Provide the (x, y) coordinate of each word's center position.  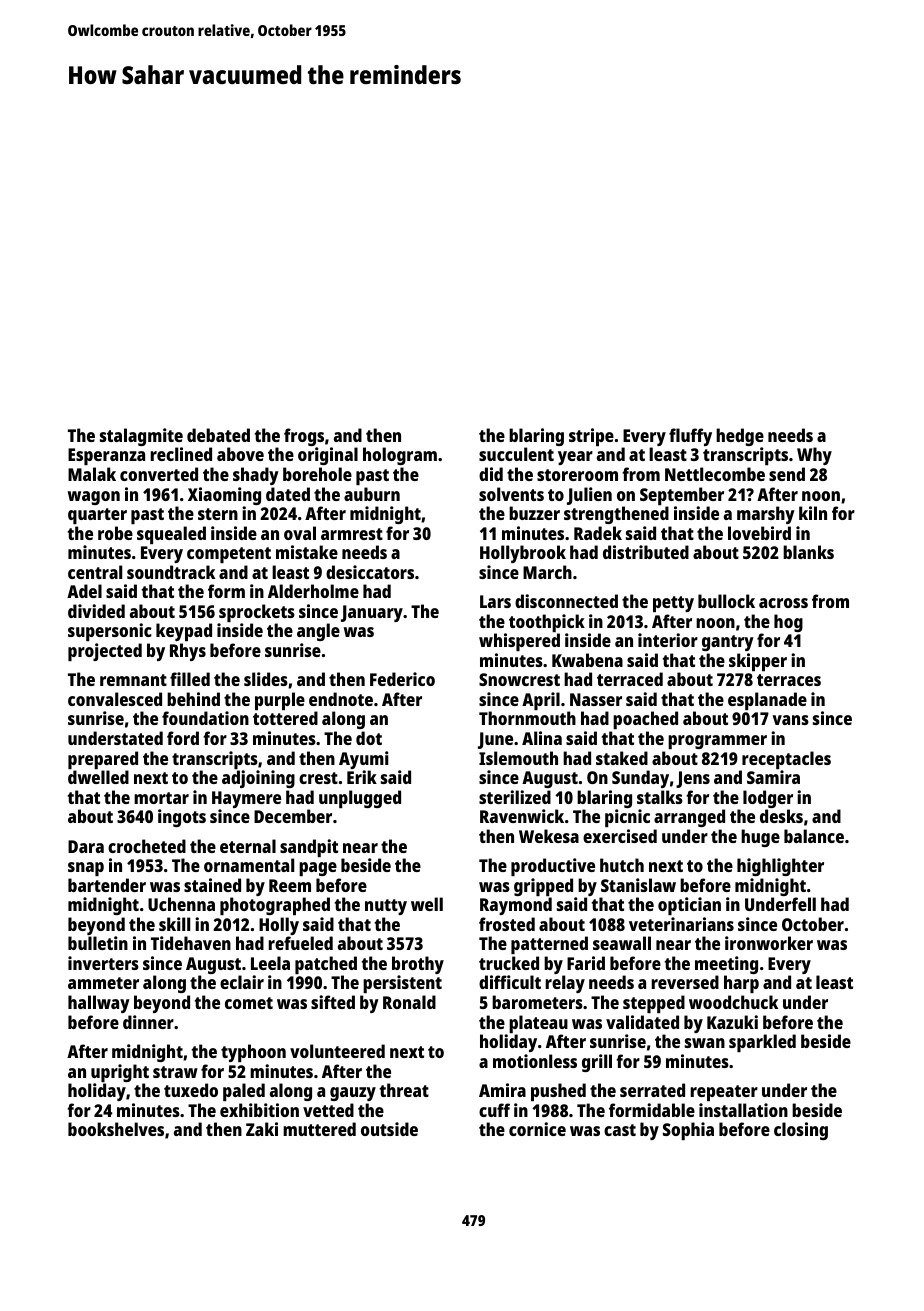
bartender (107, 885)
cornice (537, 1129)
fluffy (690, 437)
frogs (304, 437)
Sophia (688, 1131)
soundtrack (171, 572)
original (328, 456)
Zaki (262, 1129)
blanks (808, 552)
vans (790, 720)
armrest (352, 534)
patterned (549, 945)
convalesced (115, 699)
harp (741, 984)
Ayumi (364, 760)
